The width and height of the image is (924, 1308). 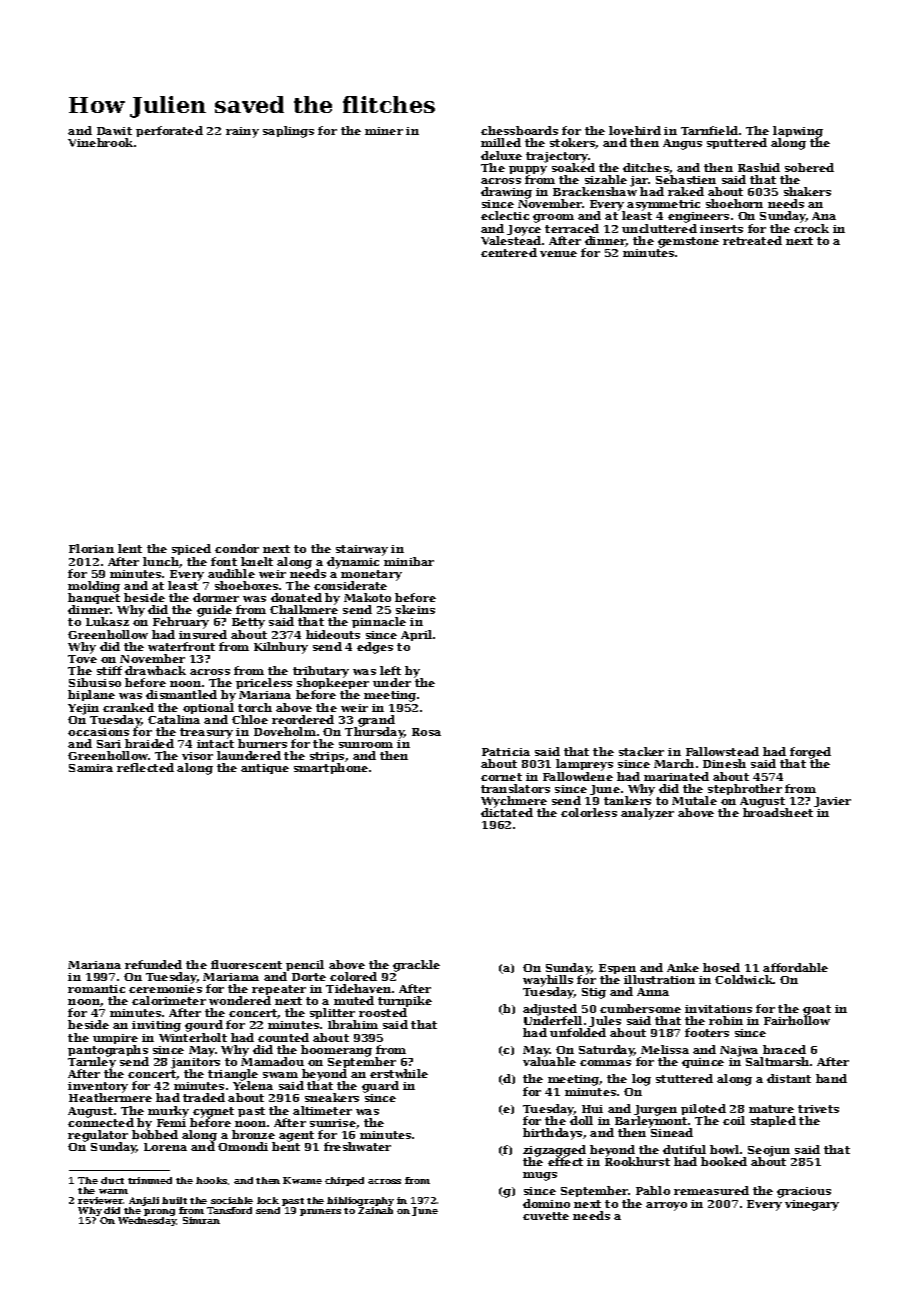 What do you see at coordinates (519, 130) in the image?
I see `chessboards` at bounding box center [519, 130].
